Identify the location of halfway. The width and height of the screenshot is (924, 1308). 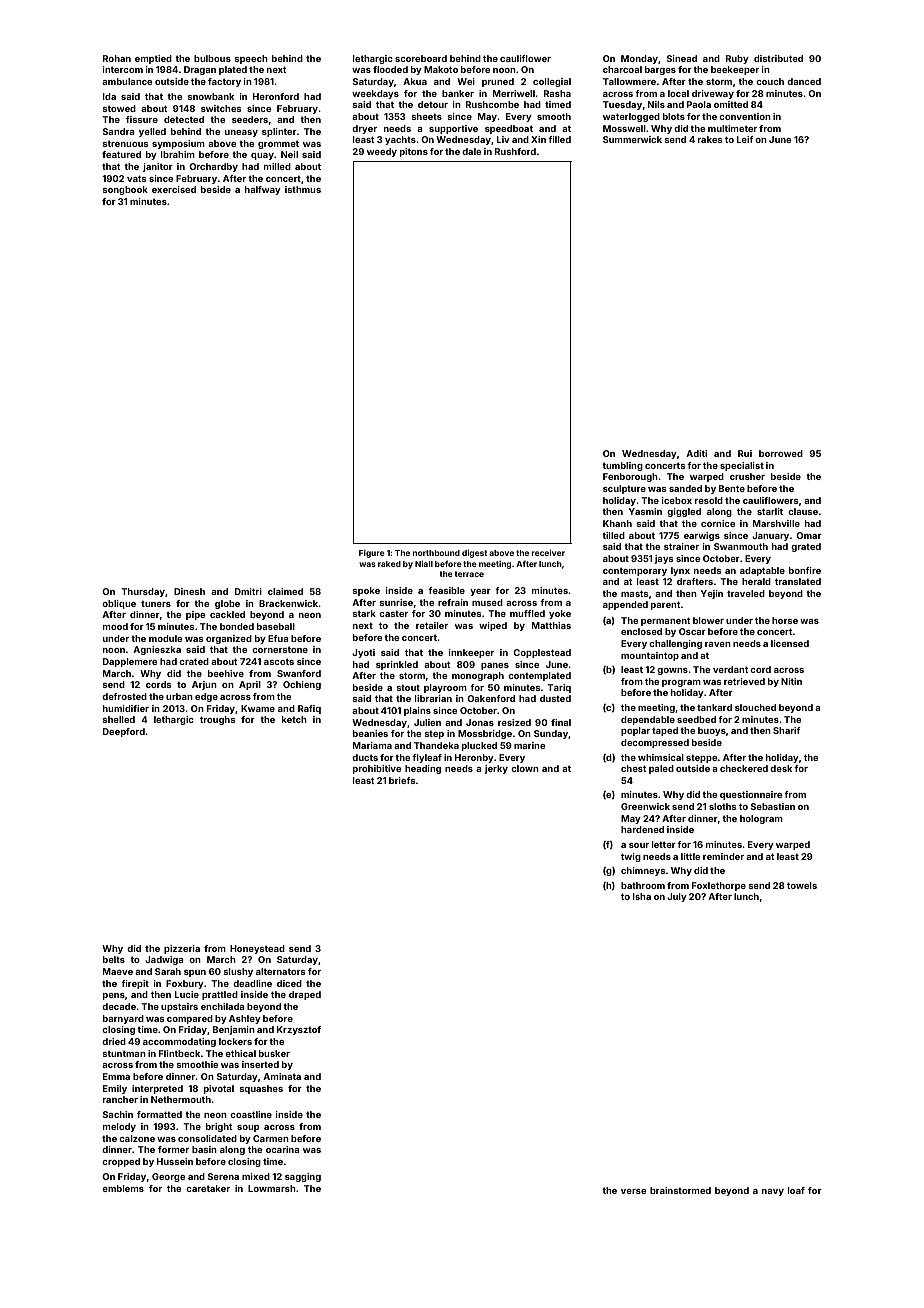
(263, 190).
